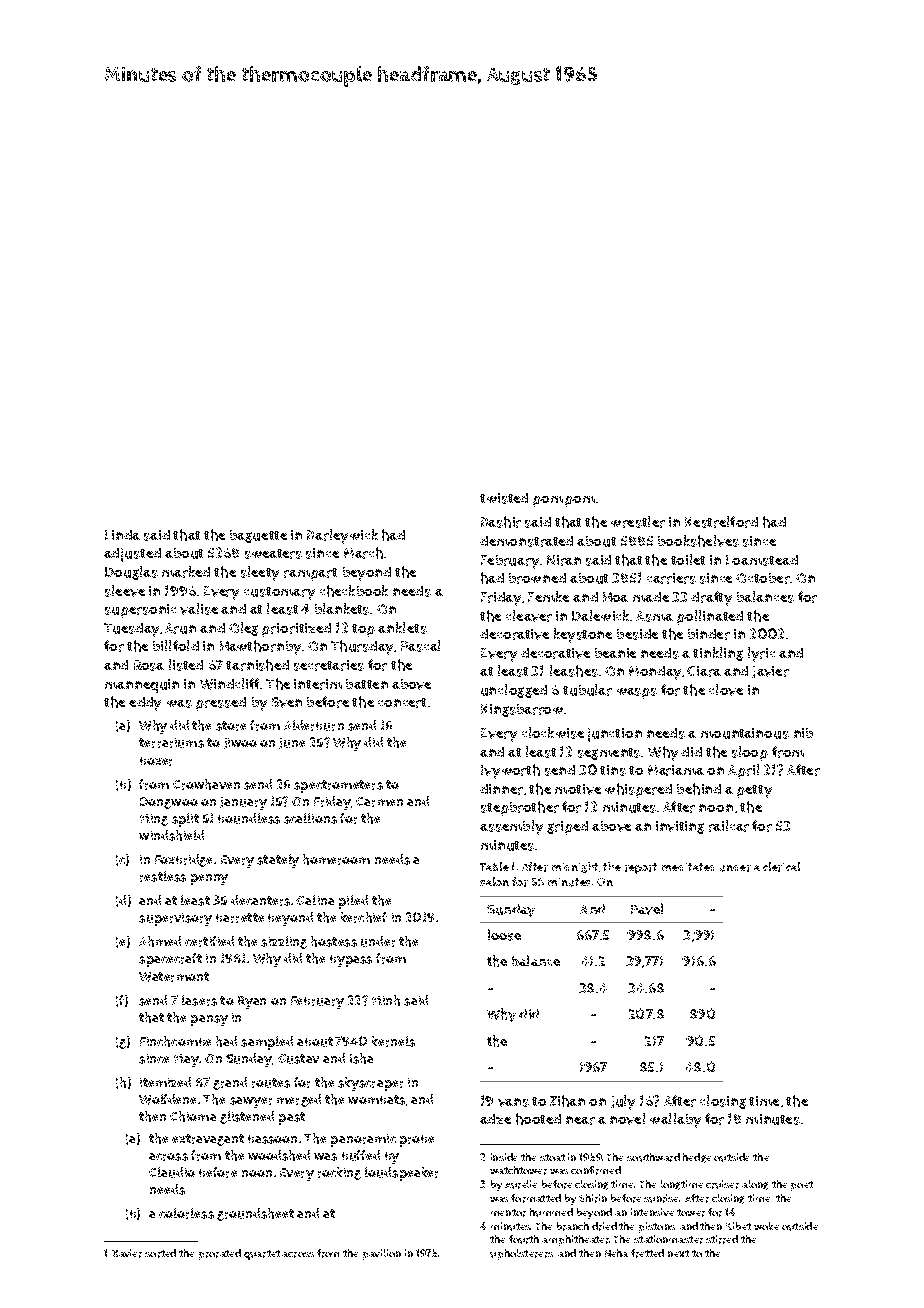 Image resolution: width=924 pixels, height=1308 pixels. What do you see at coordinates (364, 917) in the screenshot?
I see `kerchief` at bounding box center [364, 917].
